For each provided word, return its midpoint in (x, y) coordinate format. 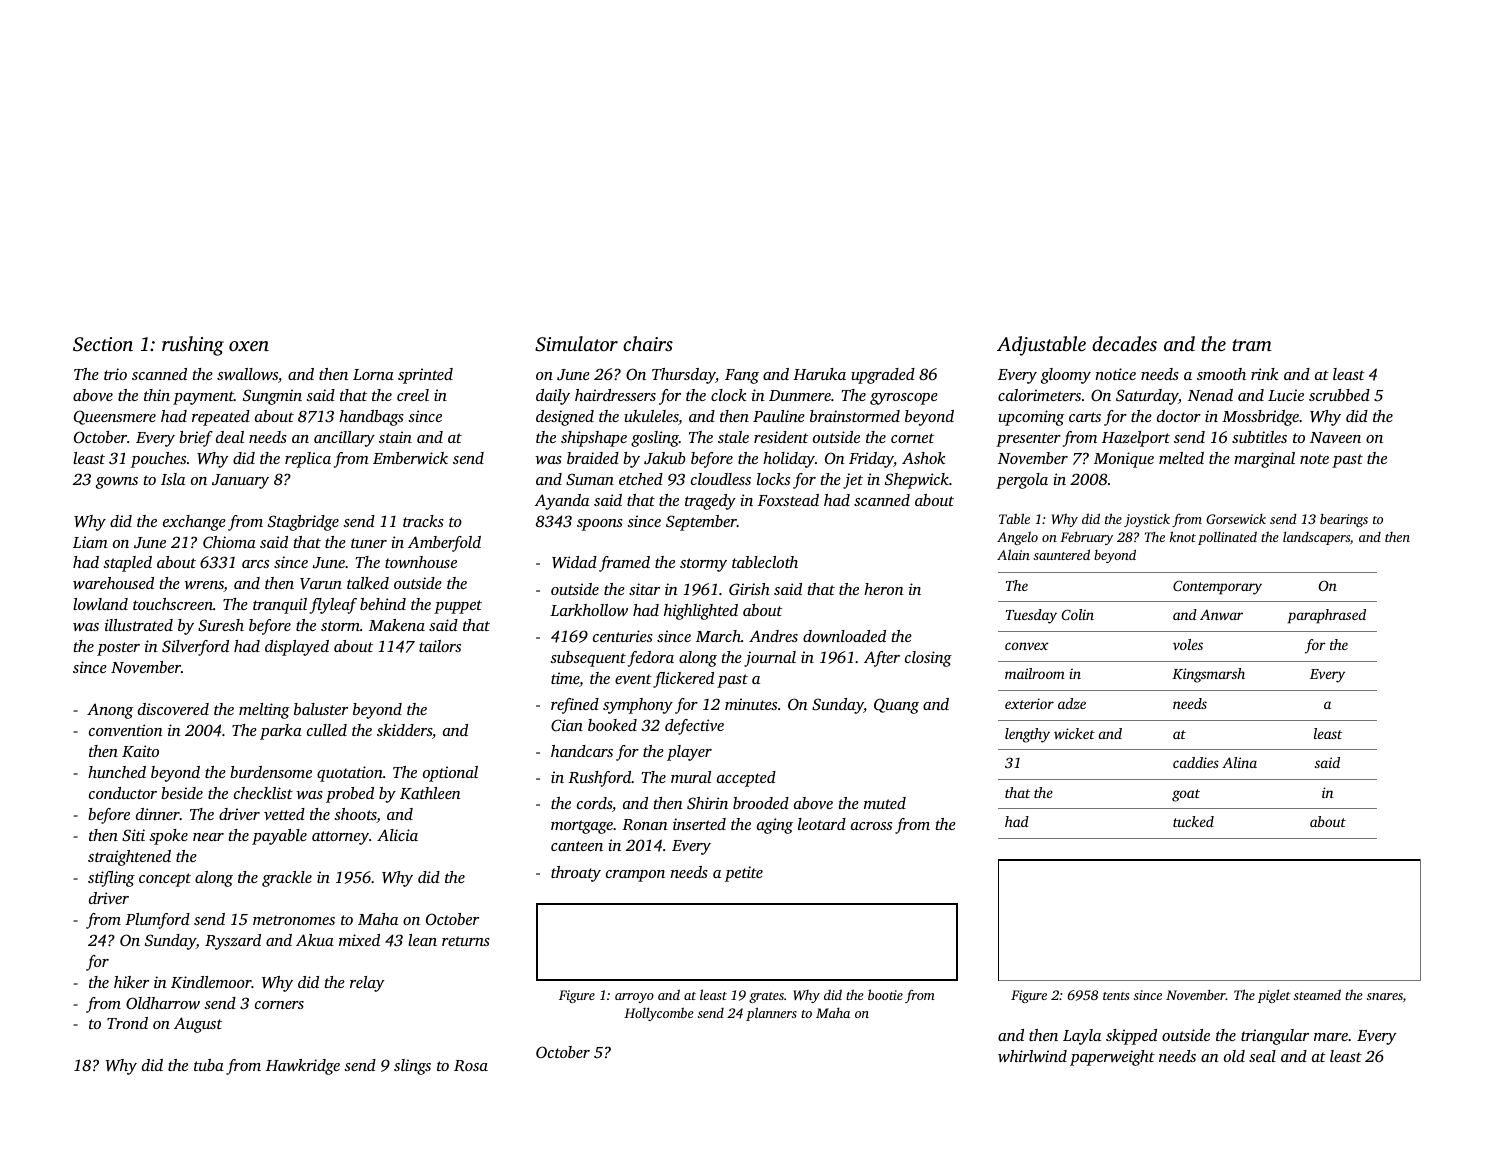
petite (744, 874)
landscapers (1316, 538)
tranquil (280, 606)
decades (1124, 343)
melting (264, 711)
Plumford (157, 921)
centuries (623, 636)
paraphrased (1327, 616)
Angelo (1017, 538)
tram (1252, 345)
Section (103, 344)
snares (1385, 996)
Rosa (471, 1065)
